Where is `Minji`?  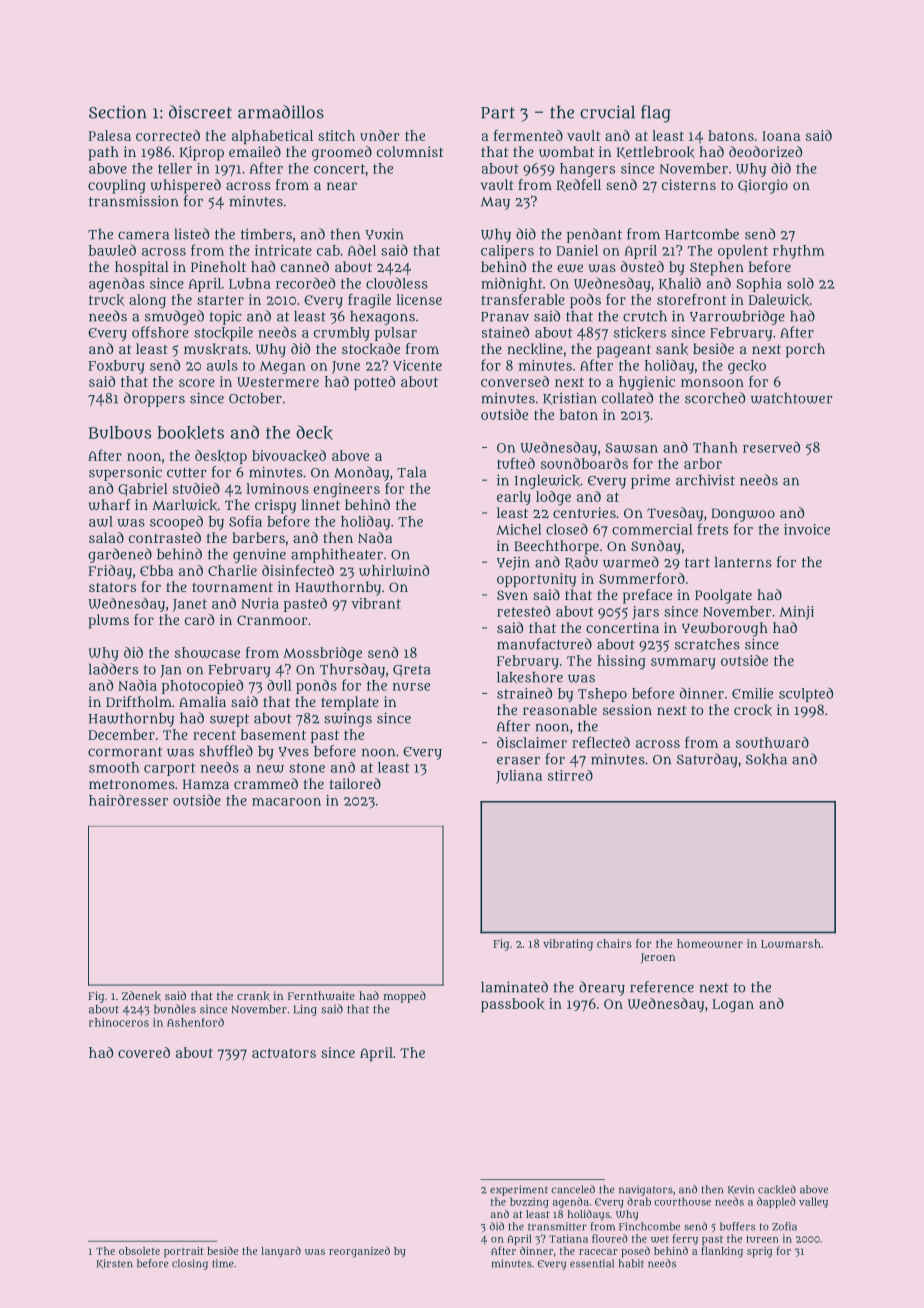 Minji is located at coordinates (796, 613).
